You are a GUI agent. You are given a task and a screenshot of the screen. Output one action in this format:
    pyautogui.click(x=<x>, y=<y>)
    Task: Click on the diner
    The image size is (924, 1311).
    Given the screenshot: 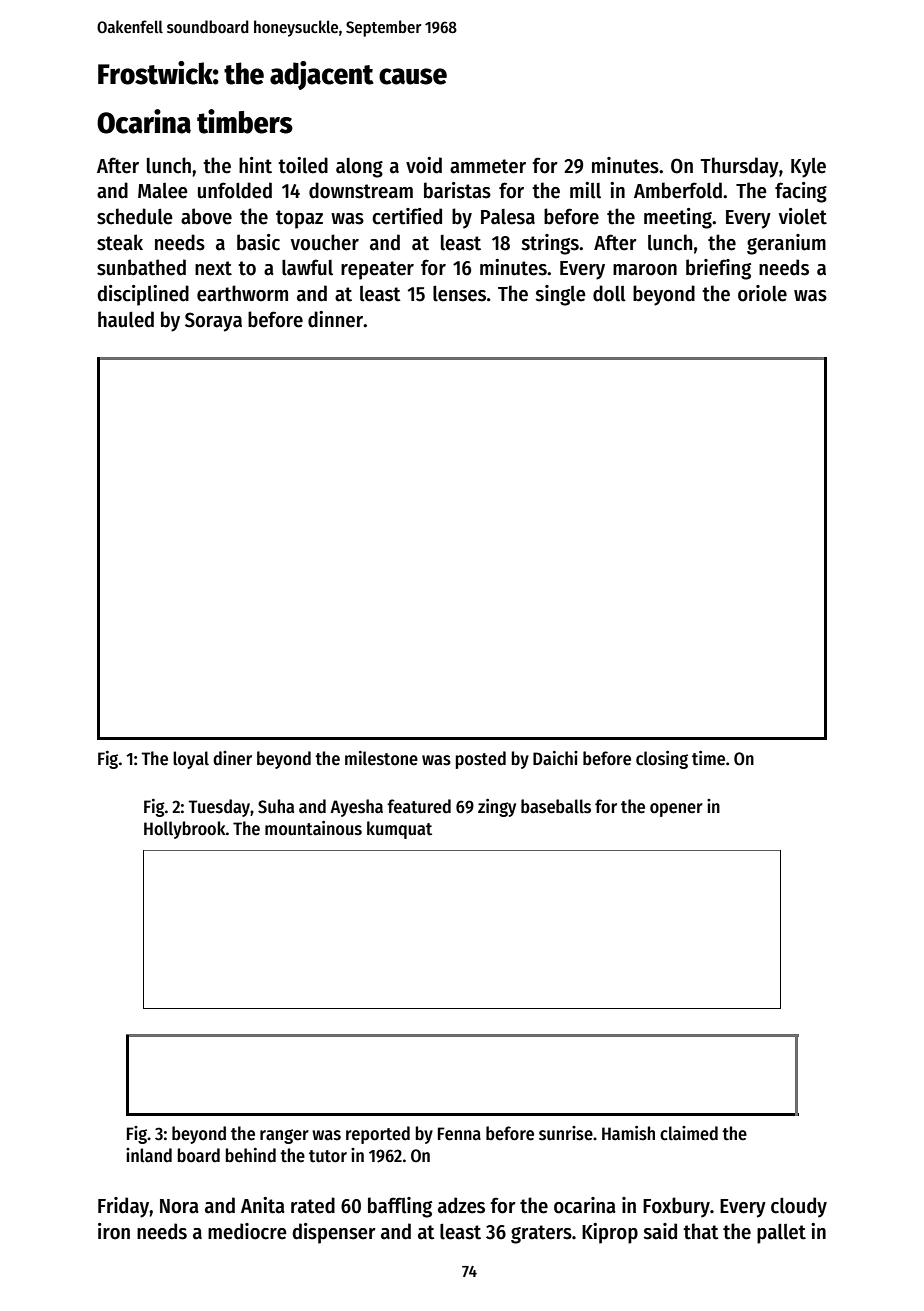 What is the action you would take?
    pyautogui.click(x=232, y=758)
